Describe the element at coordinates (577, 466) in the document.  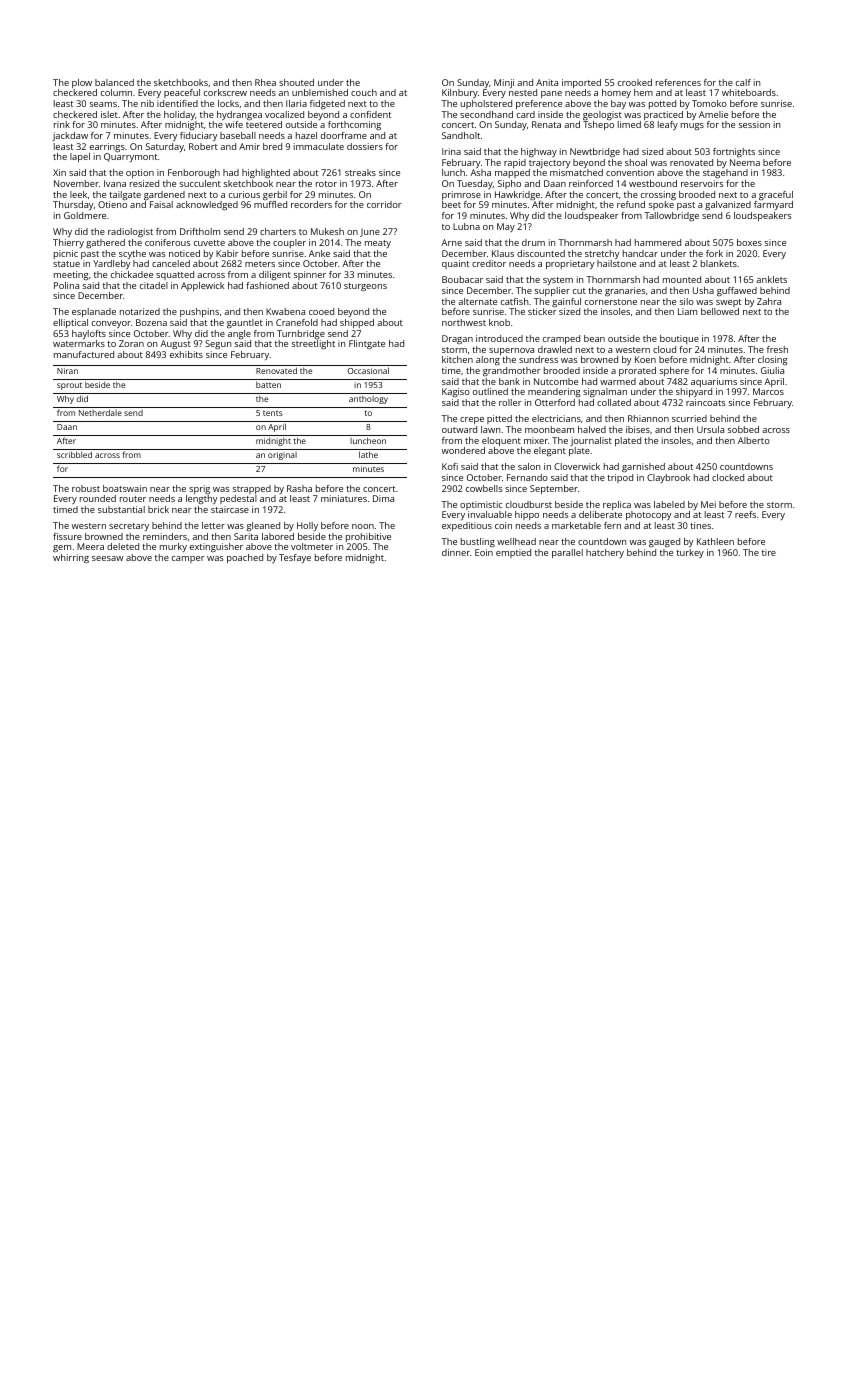
I see `Cloverwick` at that location.
